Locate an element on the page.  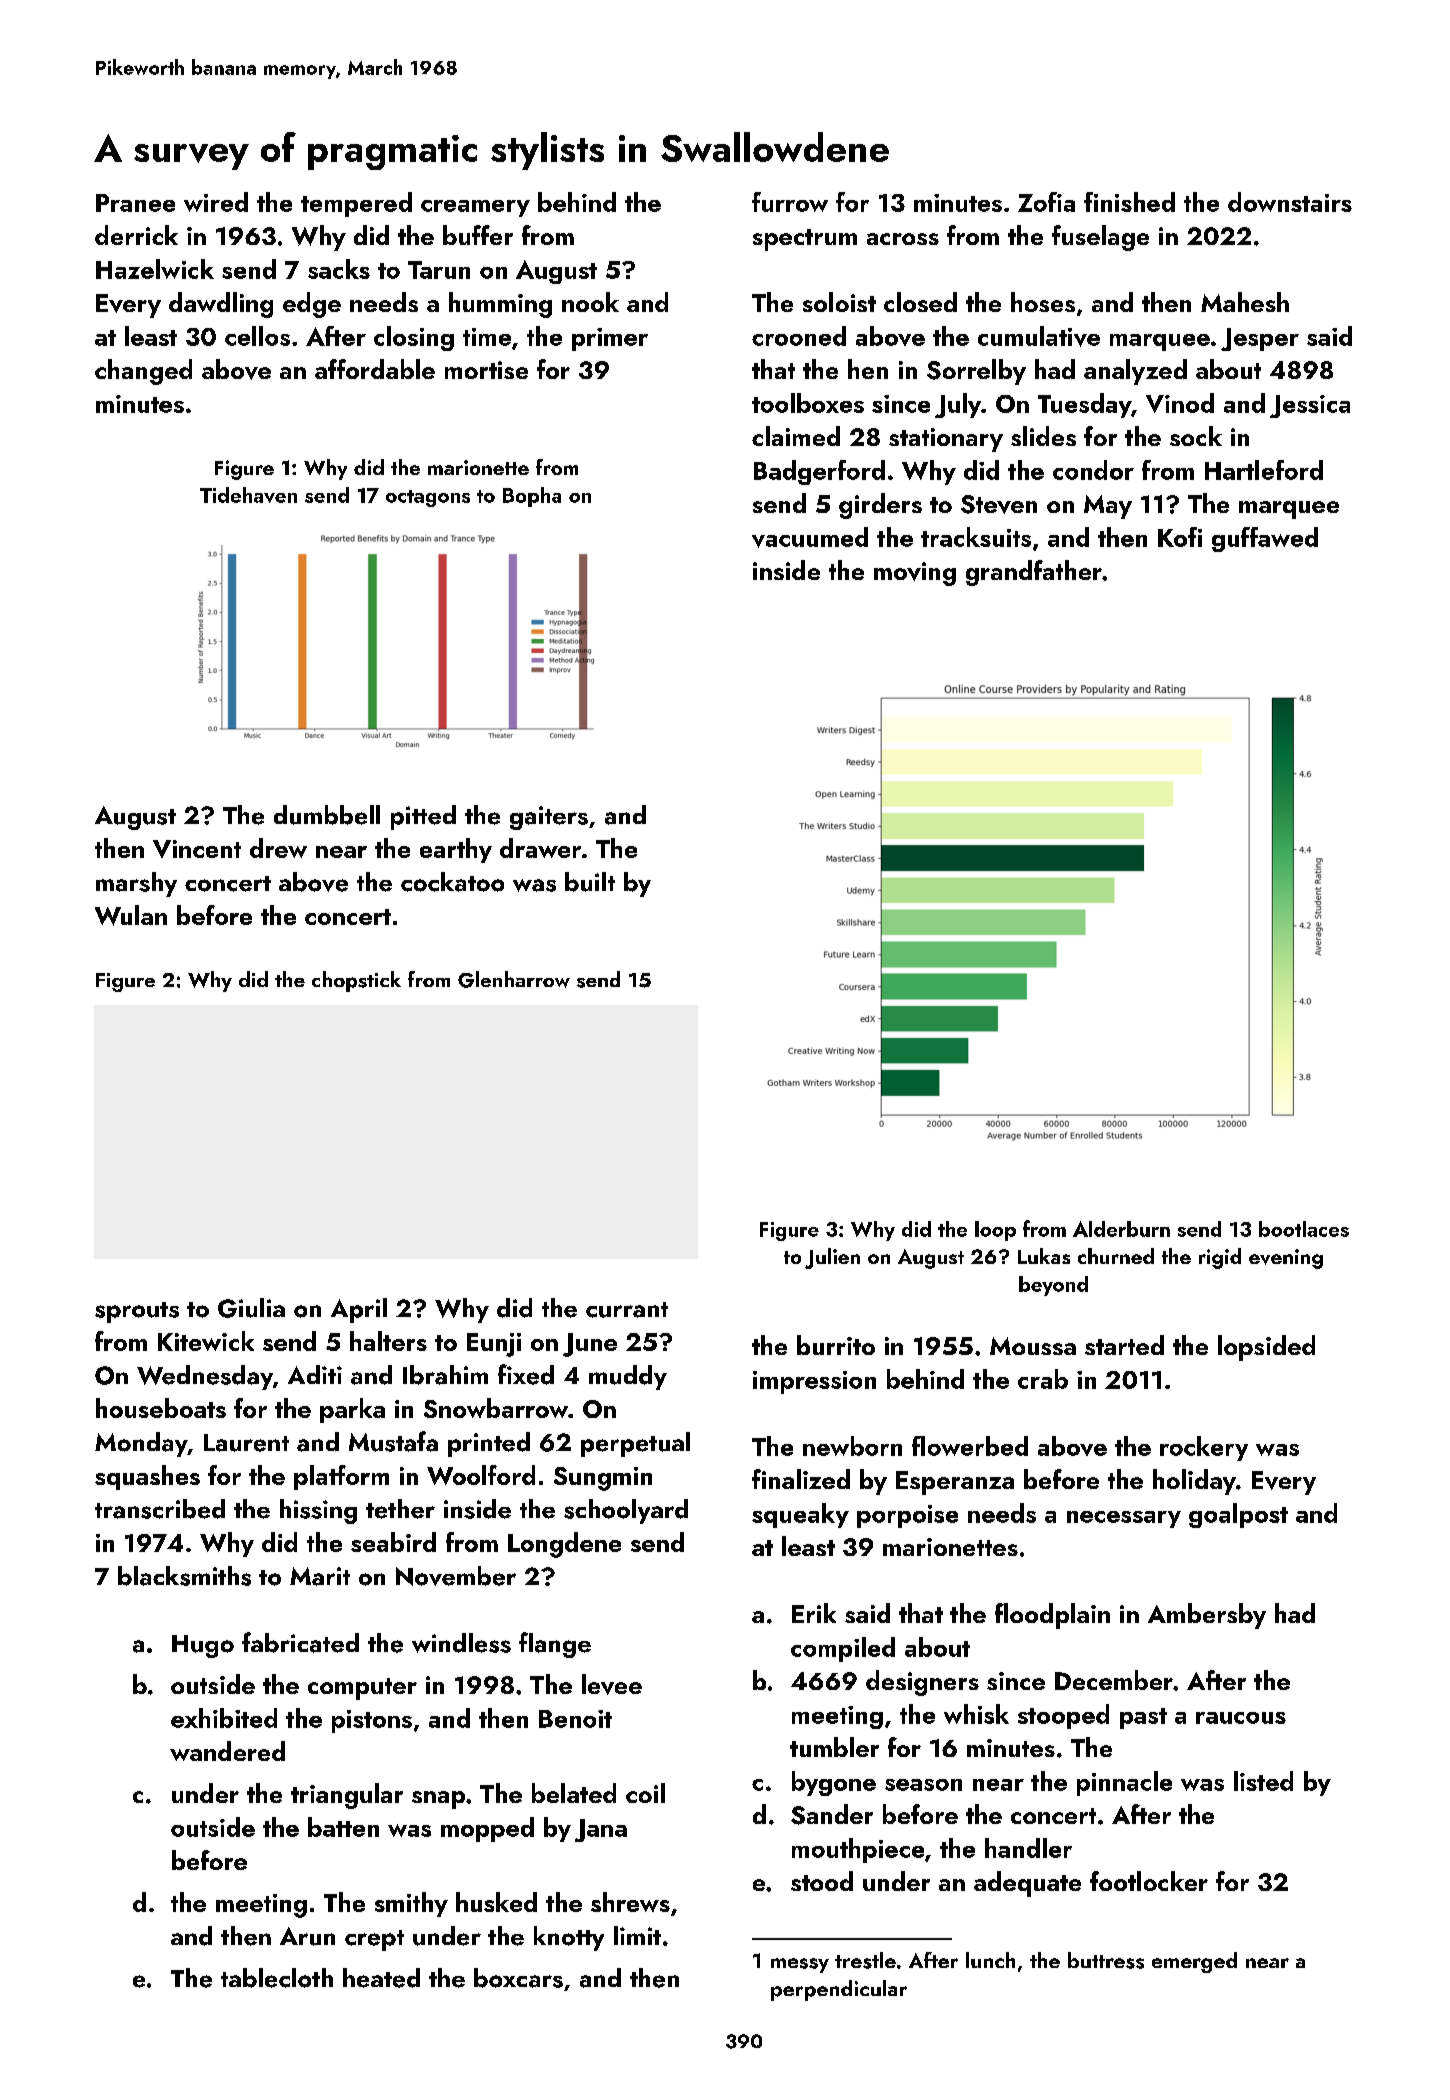
grandfather is located at coordinates (1034, 573).
